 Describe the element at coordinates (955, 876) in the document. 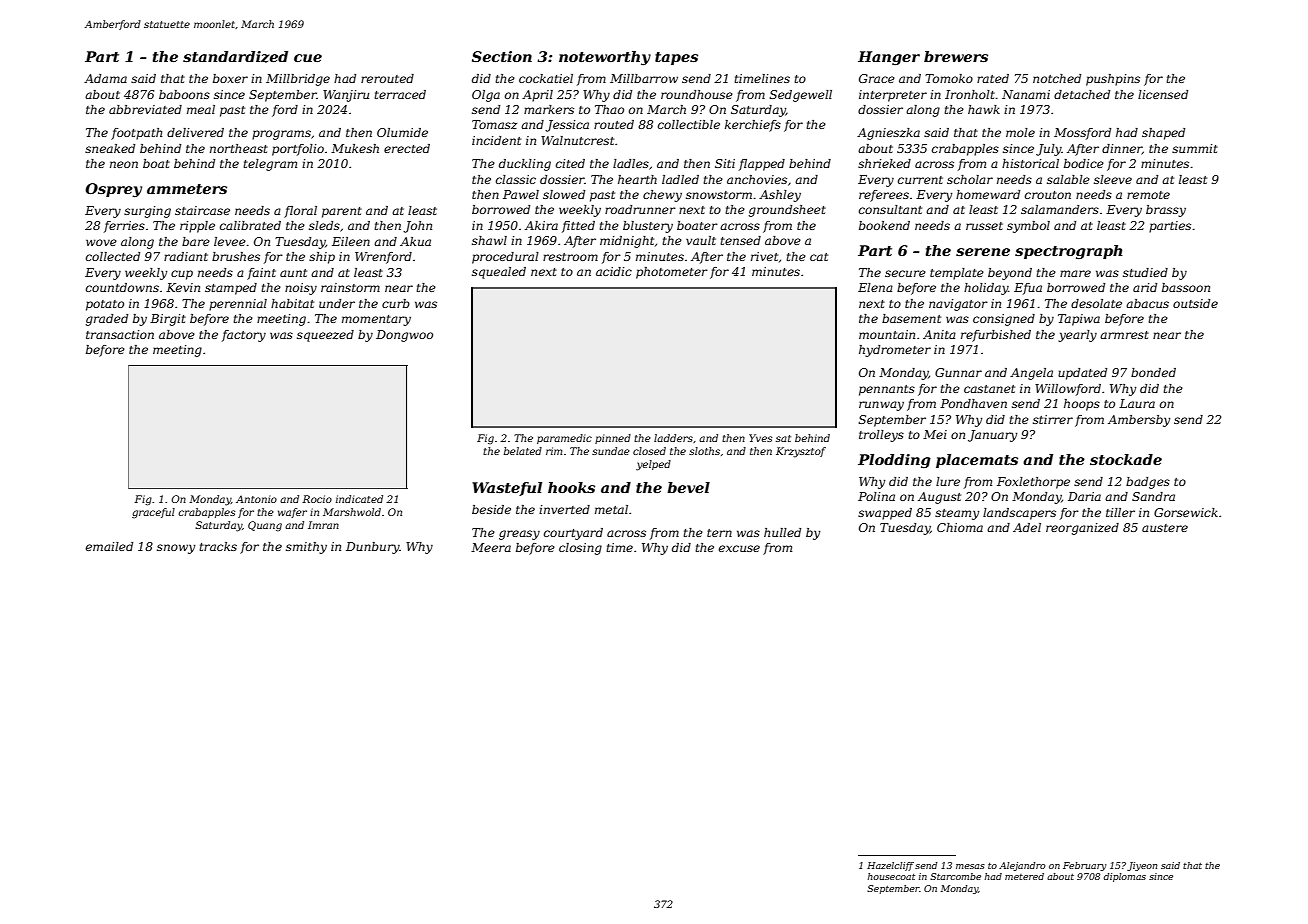

I see `Starcombe` at that location.
